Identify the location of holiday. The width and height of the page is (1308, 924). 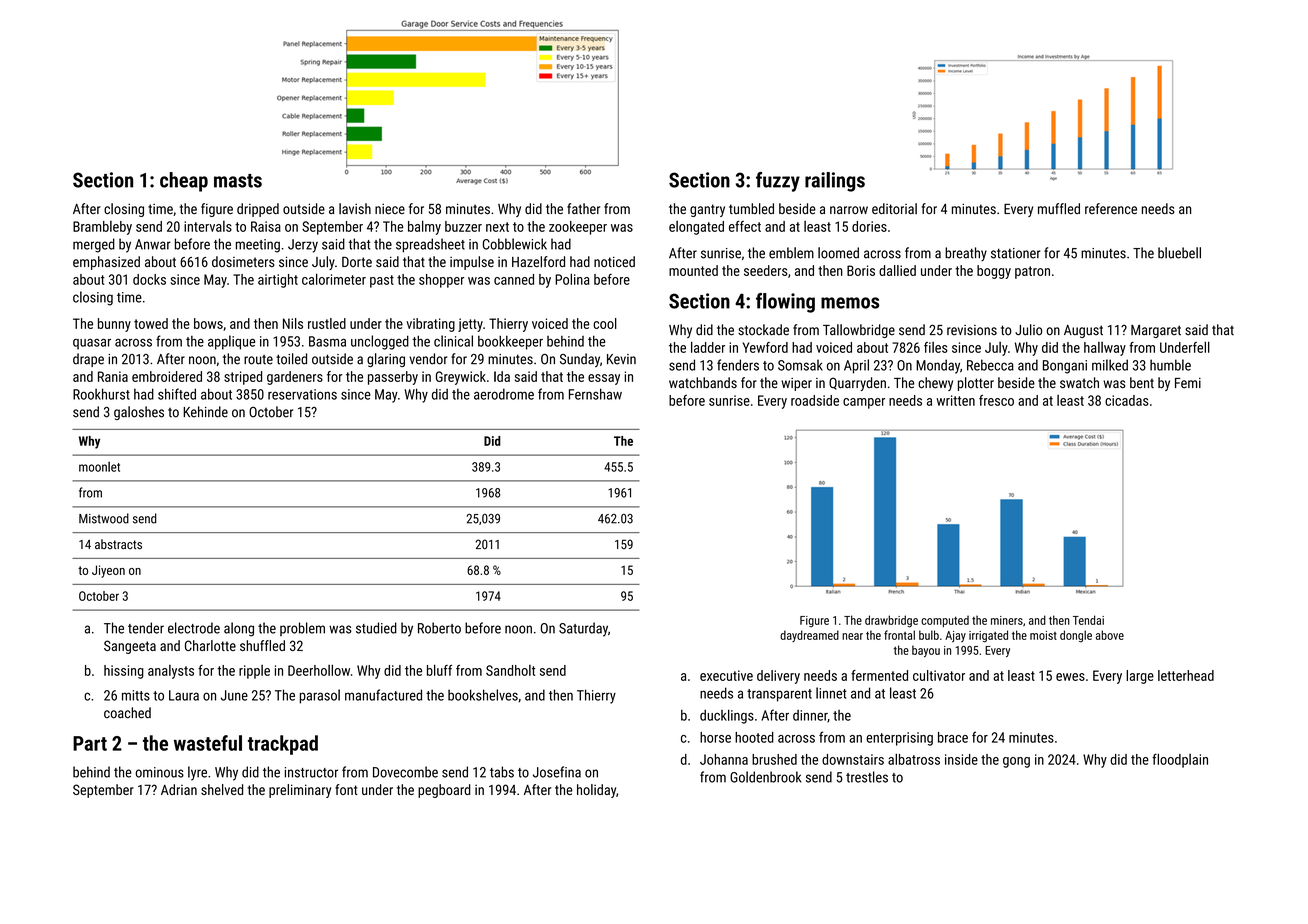
(596, 791).
